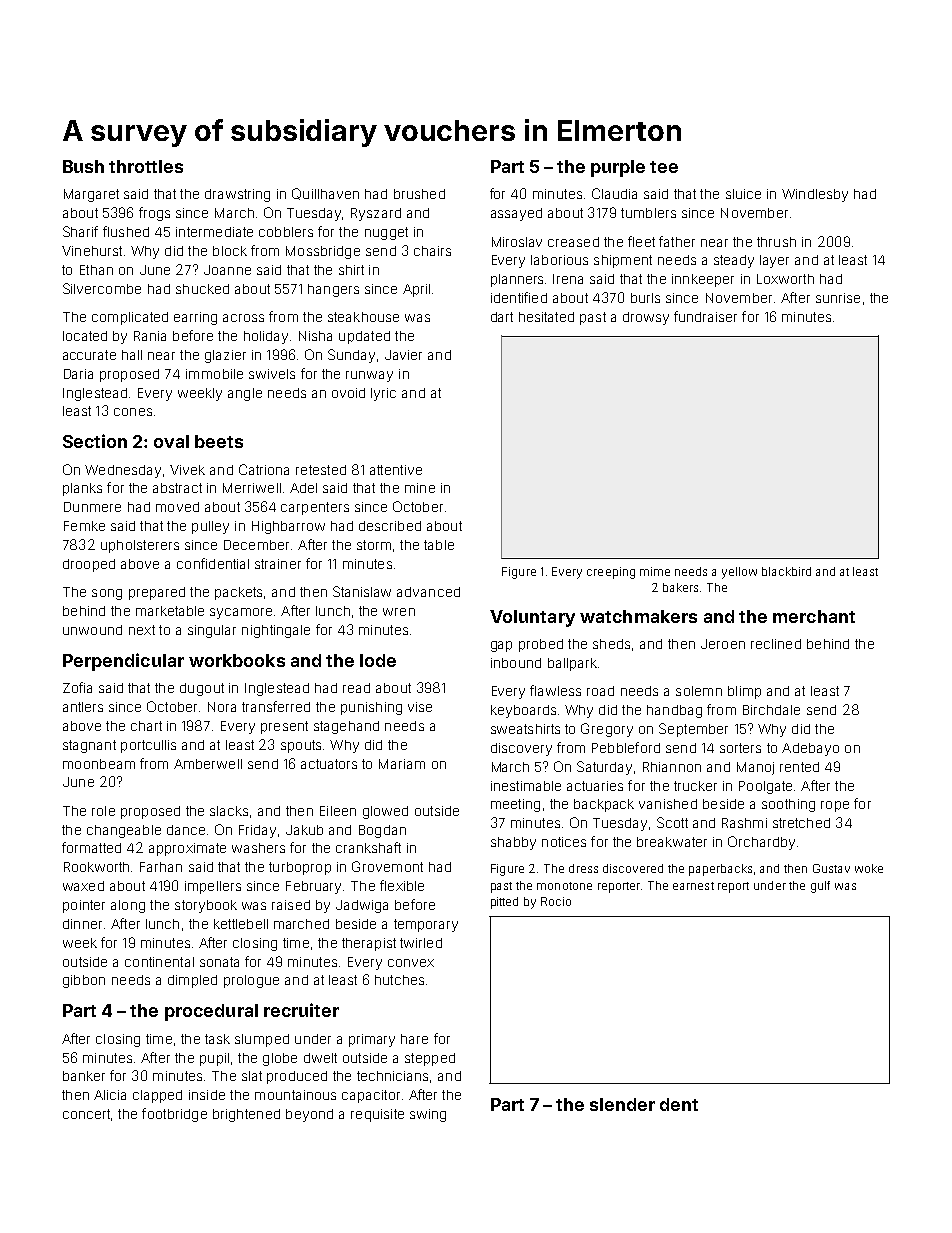  What do you see at coordinates (402, 764) in the screenshot?
I see `Mariam` at bounding box center [402, 764].
